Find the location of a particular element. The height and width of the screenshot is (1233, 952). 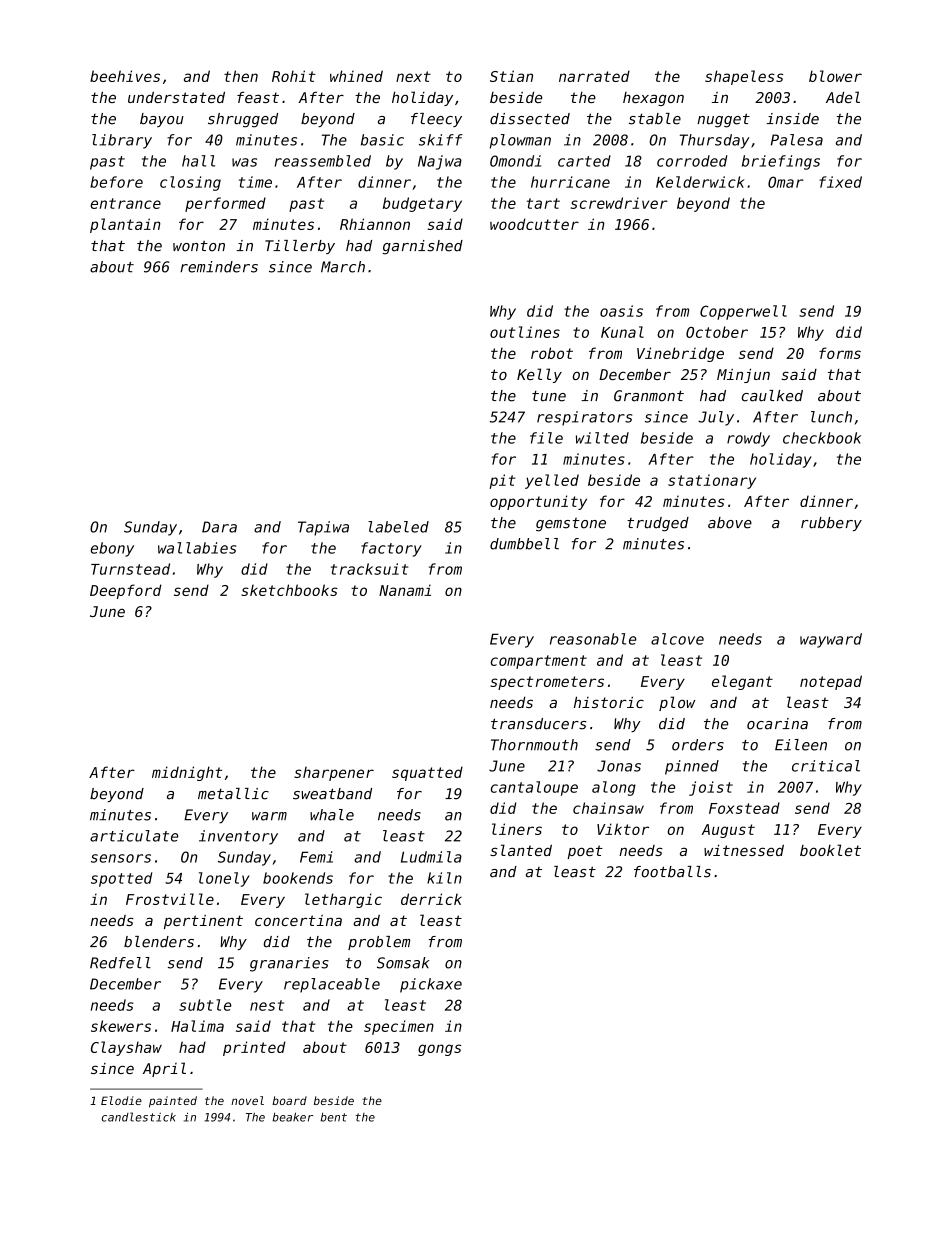

booklet is located at coordinates (830, 850).
